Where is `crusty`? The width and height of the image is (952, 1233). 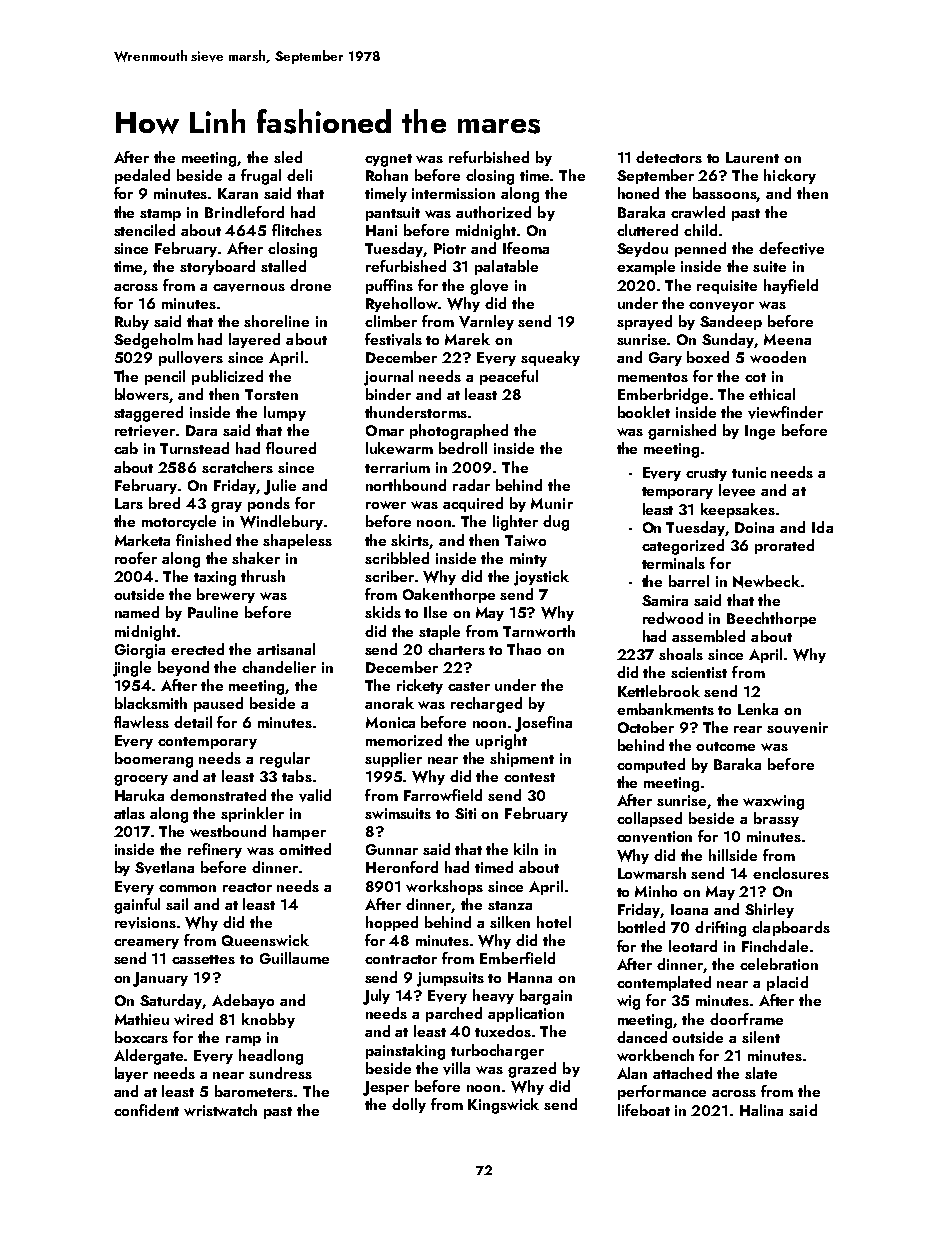
crusty is located at coordinates (706, 475).
